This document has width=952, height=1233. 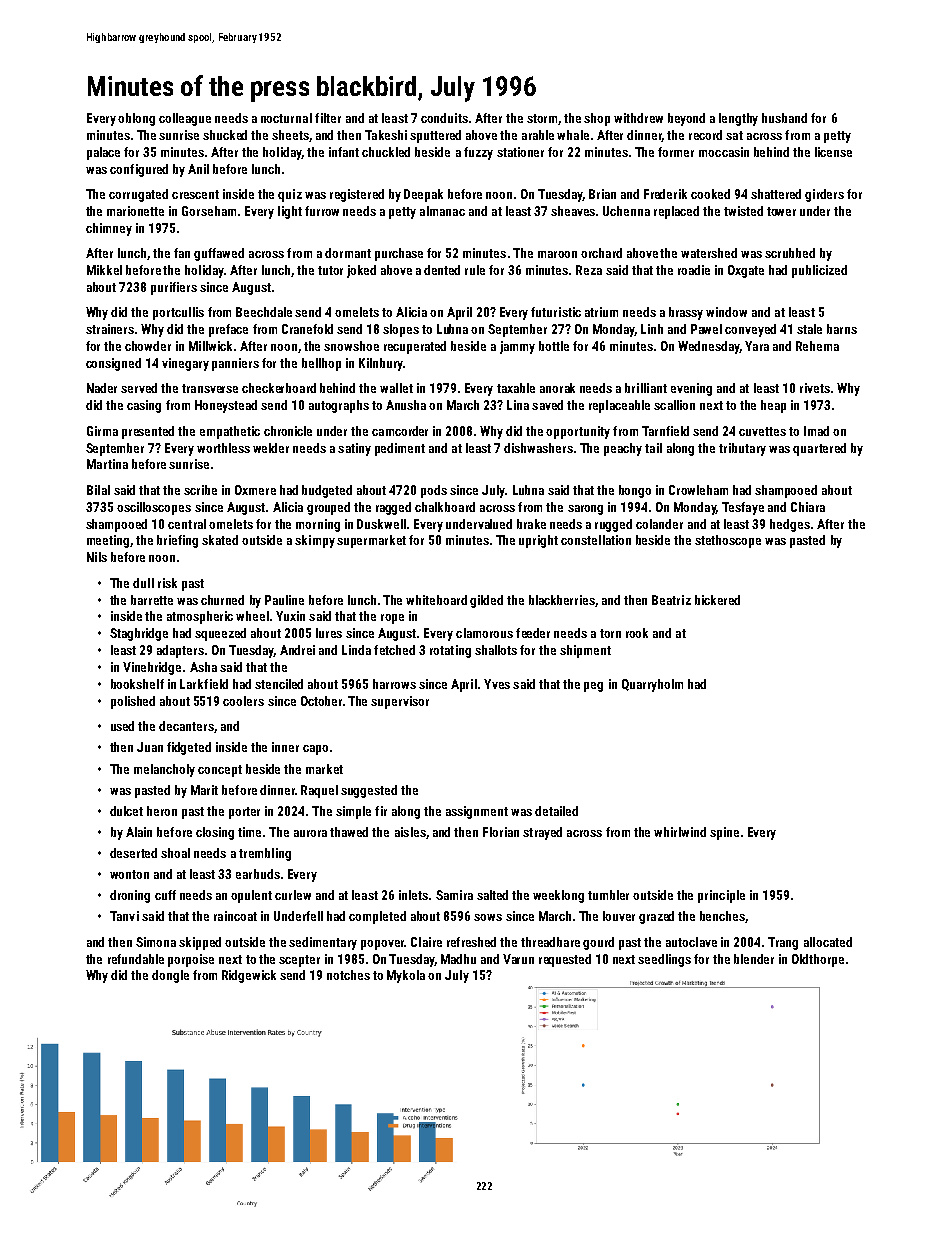 I want to click on Chiara, so click(x=808, y=507).
